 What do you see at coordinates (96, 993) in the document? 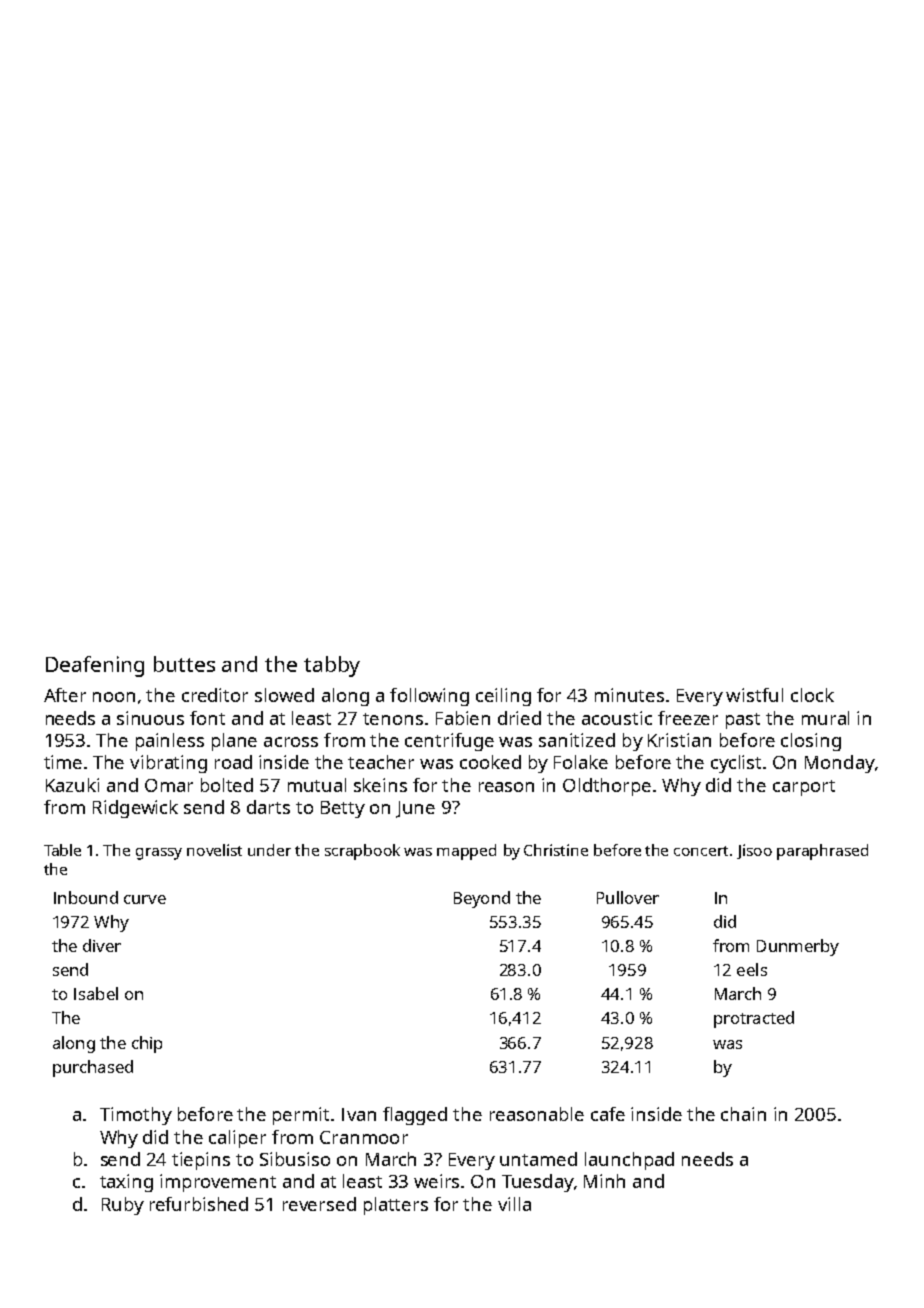
I see `Isabel` at bounding box center [96, 993].
